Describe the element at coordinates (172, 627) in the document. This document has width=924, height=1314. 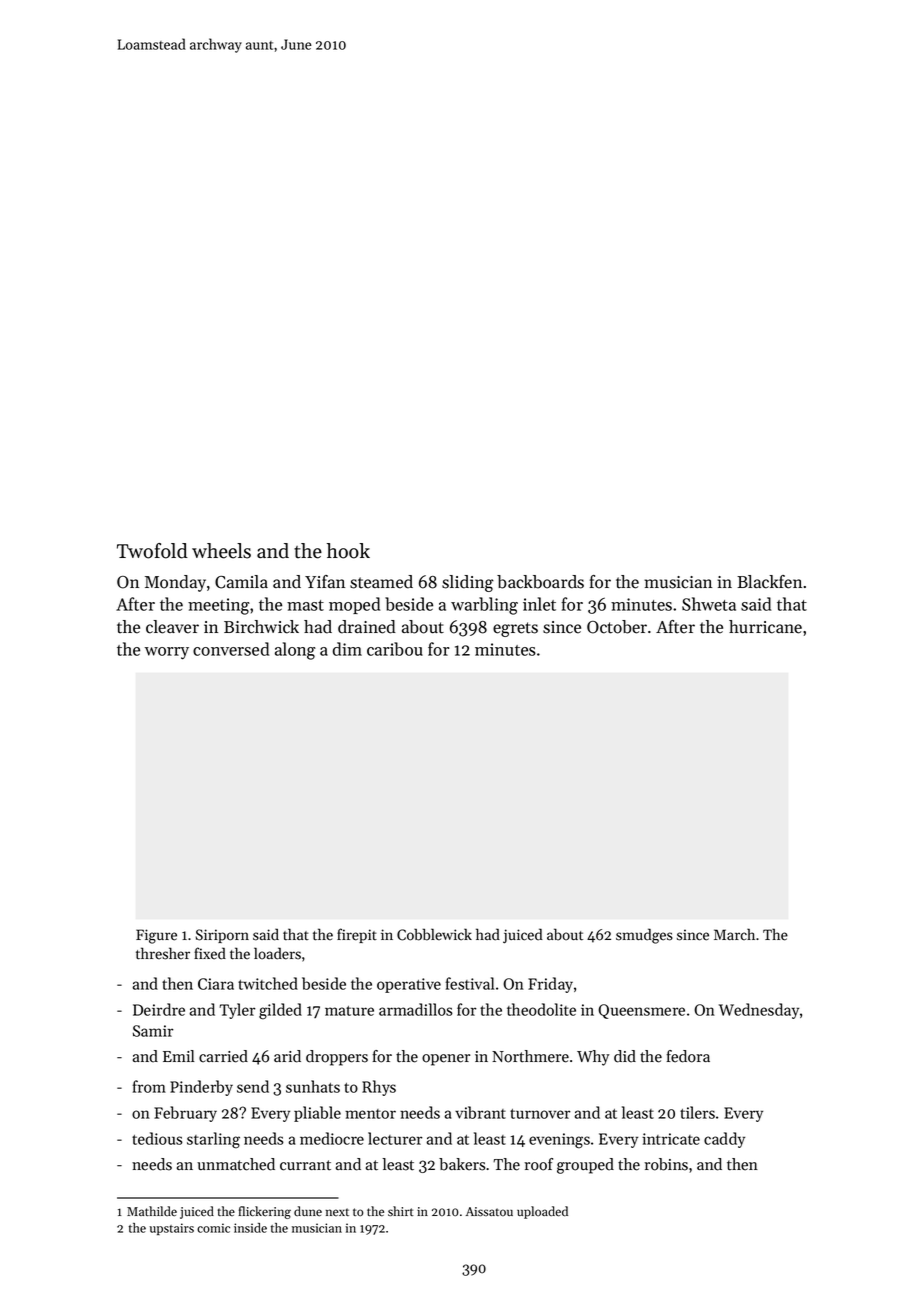
I see `cleaver` at that location.
